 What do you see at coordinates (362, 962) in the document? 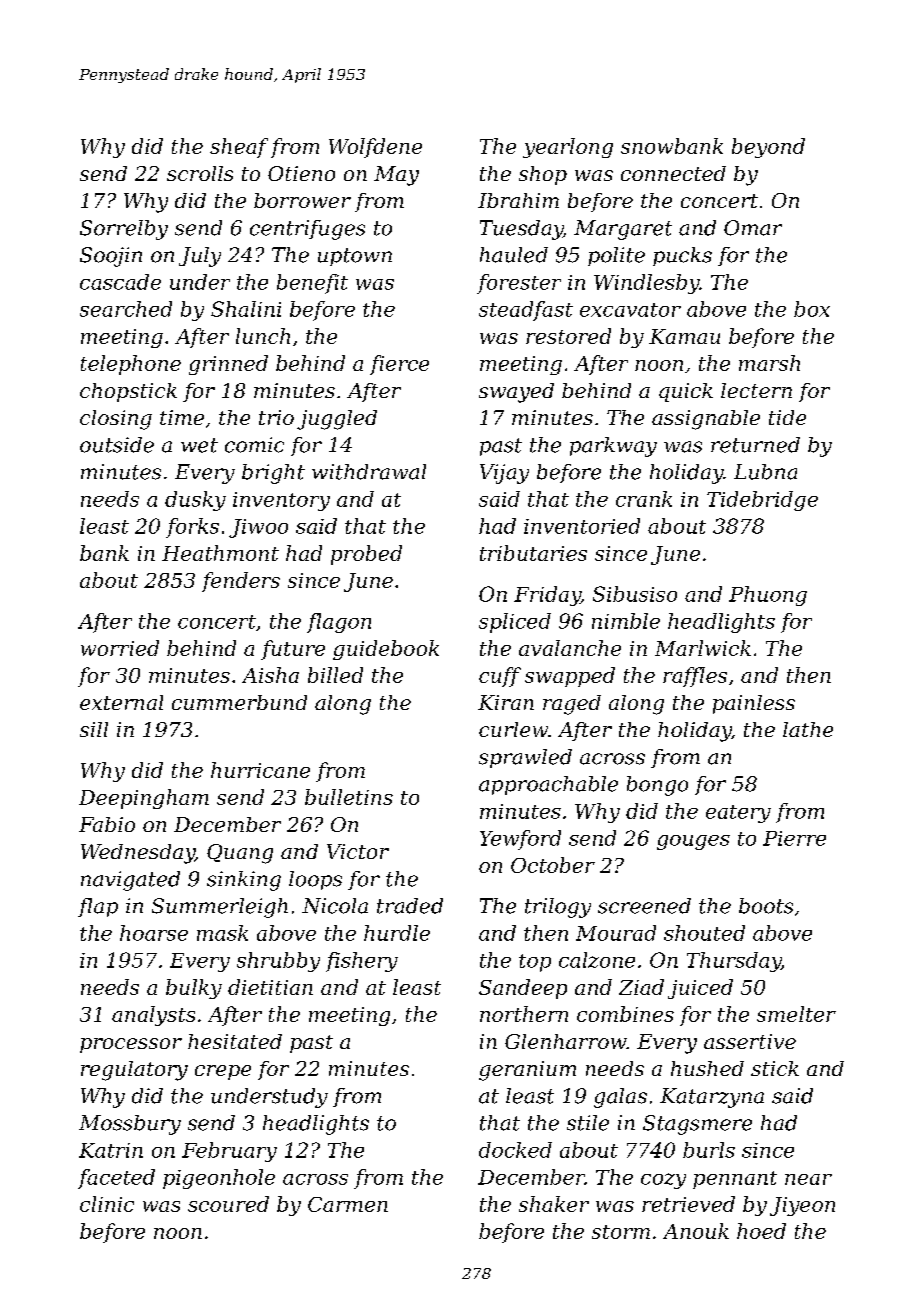
I see `fishery` at bounding box center [362, 962].
